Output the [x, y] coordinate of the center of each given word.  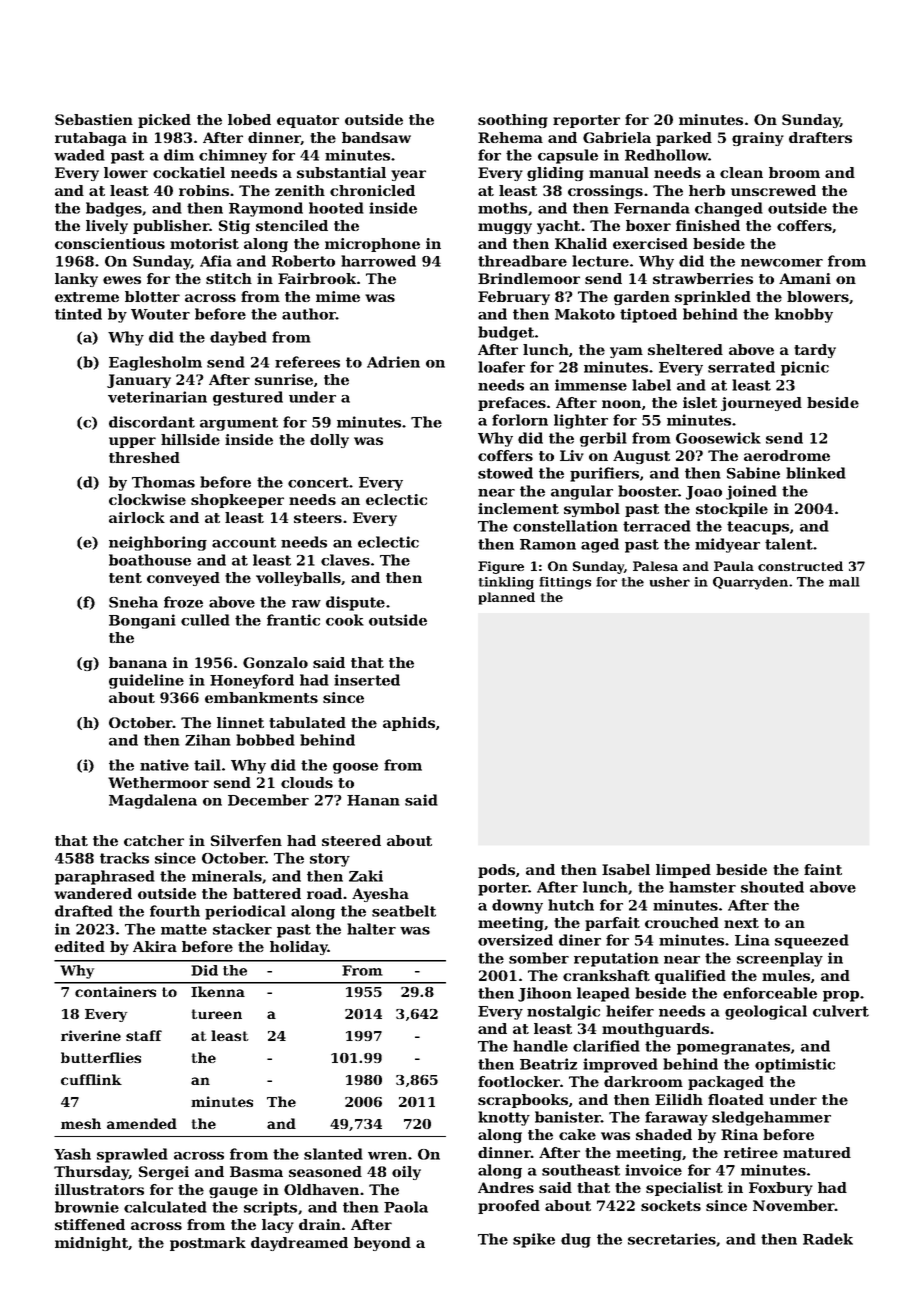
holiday [299, 948]
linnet [240, 722]
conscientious [110, 243]
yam [626, 352]
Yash [72, 1154]
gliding [555, 174]
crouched [682, 922]
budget [506, 333]
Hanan [373, 800]
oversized [515, 940]
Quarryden [750, 583]
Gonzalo [275, 662]
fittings [565, 583]
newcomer [782, 263]
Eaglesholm [155, 363]
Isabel [626, 869]
